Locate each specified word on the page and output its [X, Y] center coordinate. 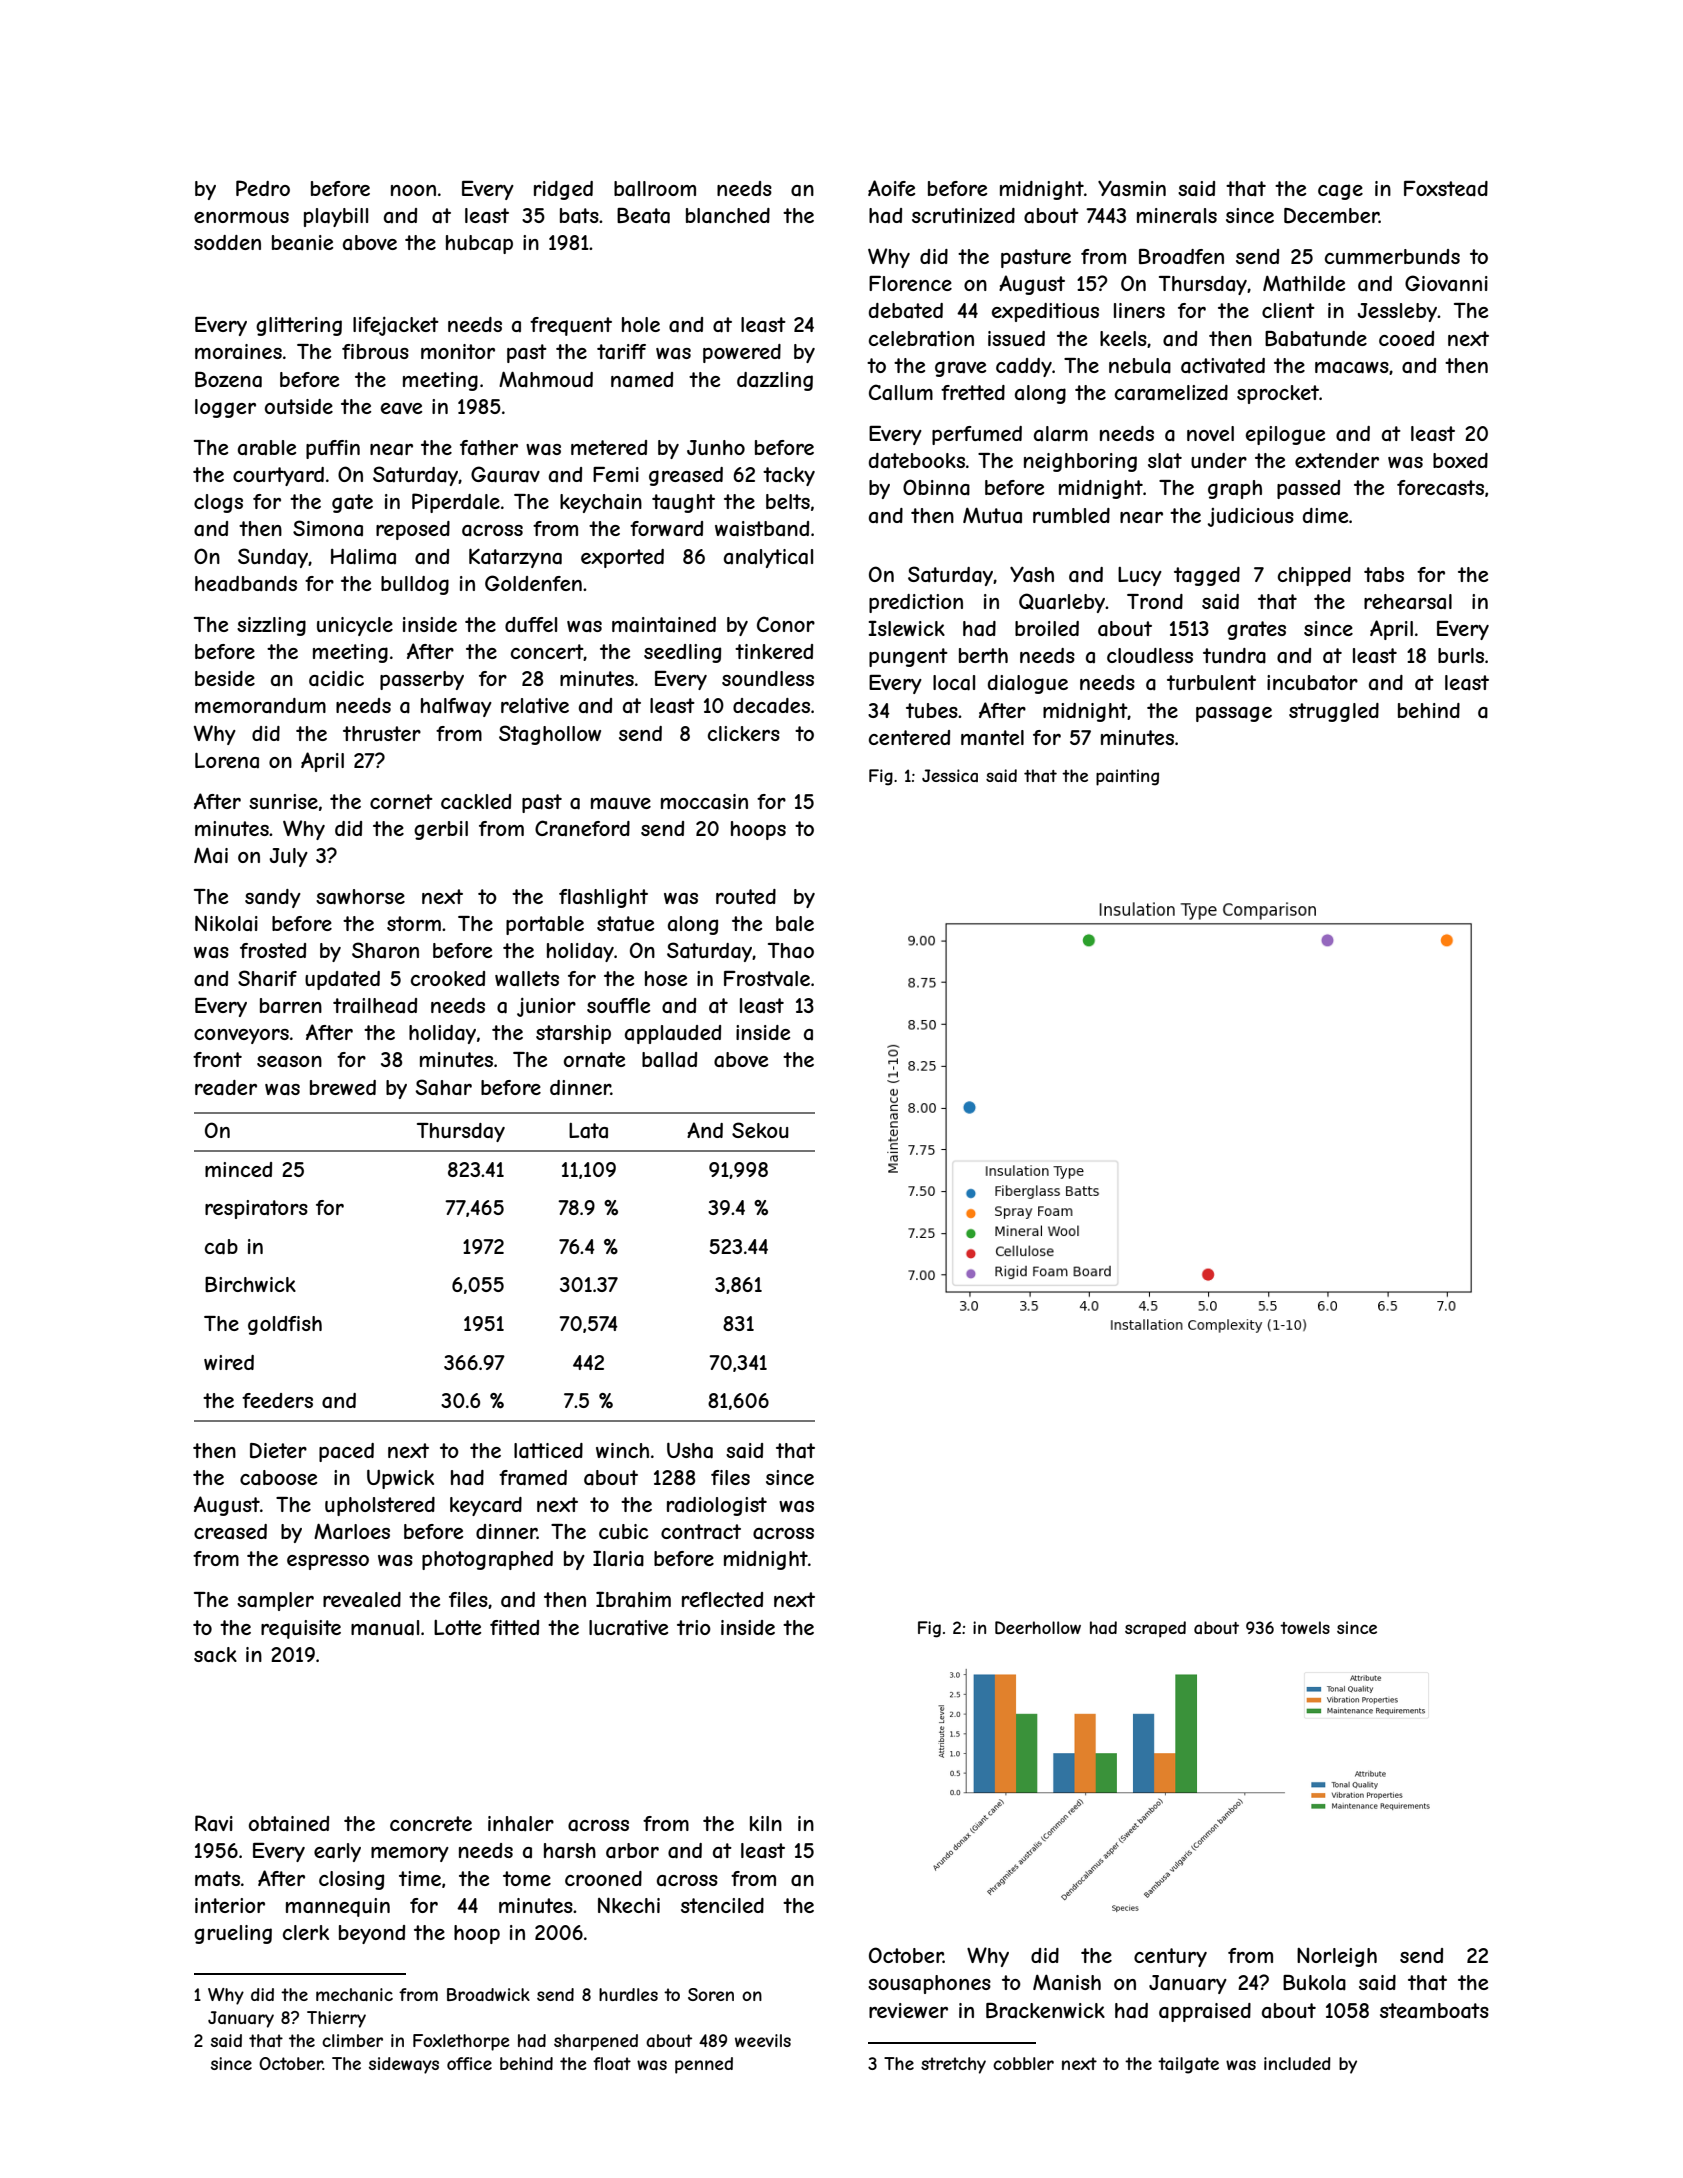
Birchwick [250, 1284]
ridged [563, 190]
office [469, 2063]
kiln [766, 1823]
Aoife [891, 188]
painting [1127, 777]
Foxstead [1446, 189]
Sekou [760, 1130]
